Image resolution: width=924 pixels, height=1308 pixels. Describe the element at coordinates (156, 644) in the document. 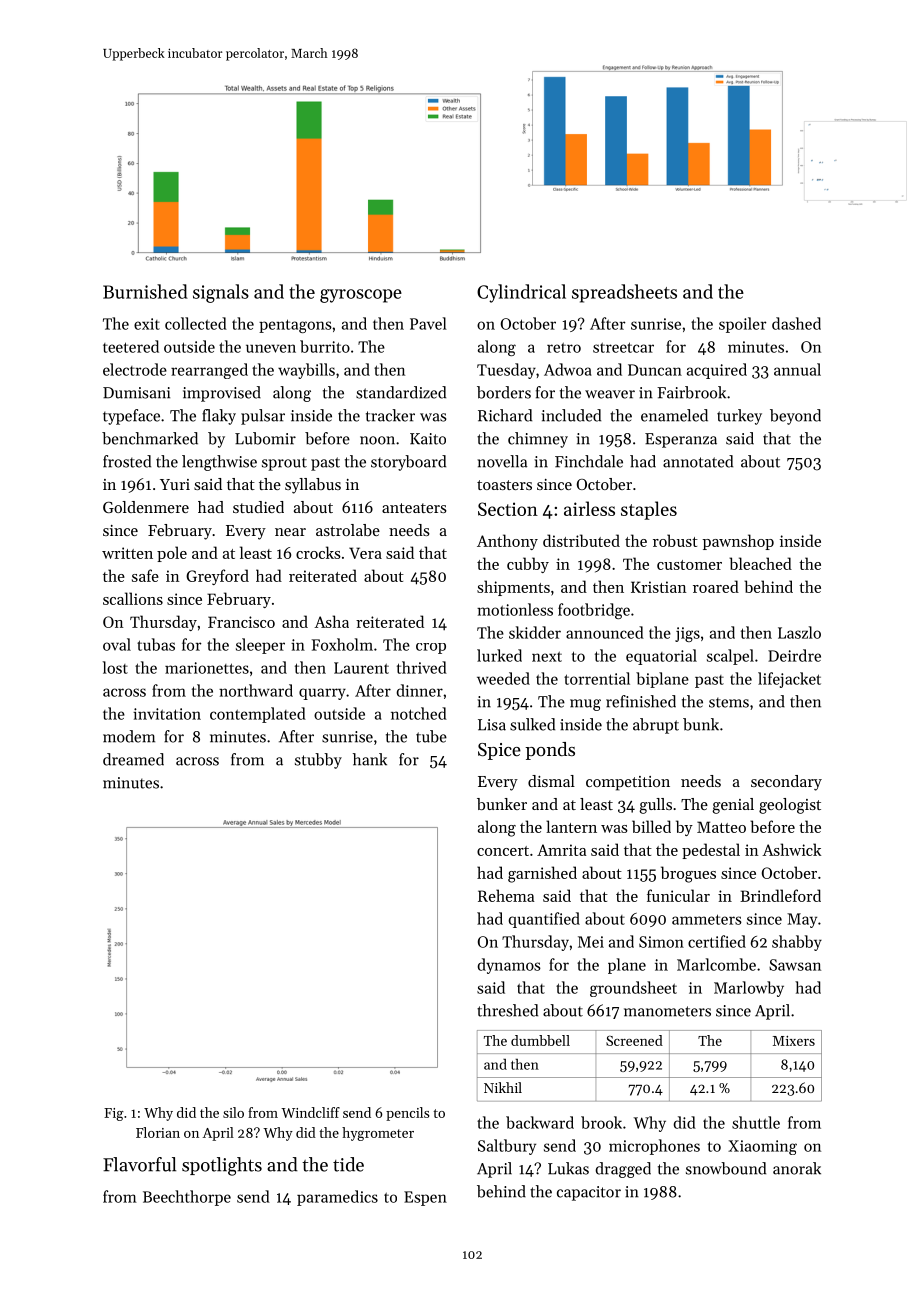

I see `tubas` at that location.
